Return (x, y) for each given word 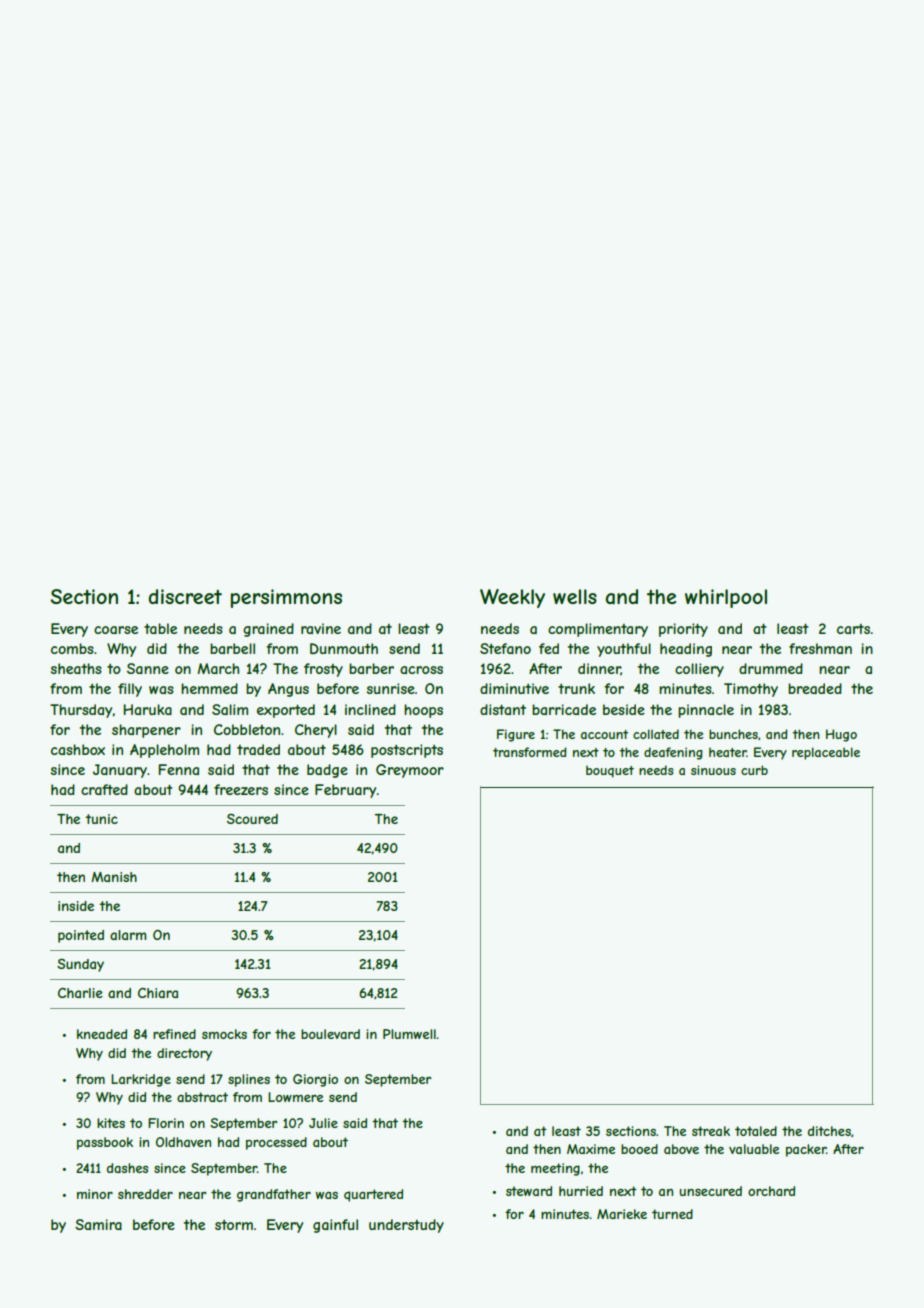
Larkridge (141, 1080)
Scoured (252, 819)
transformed (530, 752)
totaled (756, 1131)
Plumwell (409, 1034)
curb (754, 770)
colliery (699, 670)
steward (529, 1191)
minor (95, 1194)
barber (371, 668)
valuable (754, 1149)
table (160, 628)
